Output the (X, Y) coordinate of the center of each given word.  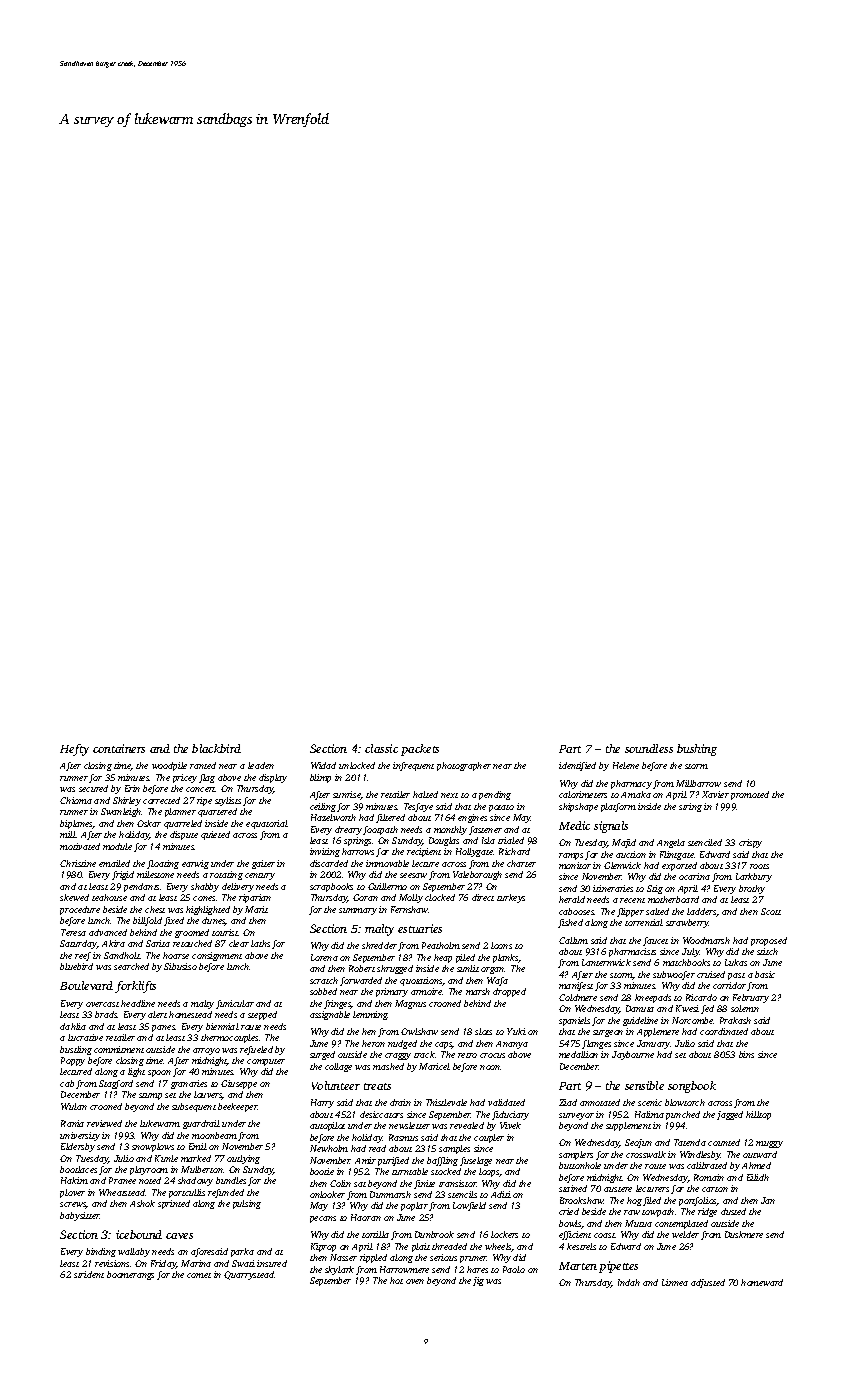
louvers (208, 1095)
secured (93, 788)
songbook (692, 1087)
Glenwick (622, 865)
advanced (108, 932)
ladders (702, 912)
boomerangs (130, 1275)
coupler (489, 1138)
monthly (450, 830)
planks (506, 958)
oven (415, 1281)
